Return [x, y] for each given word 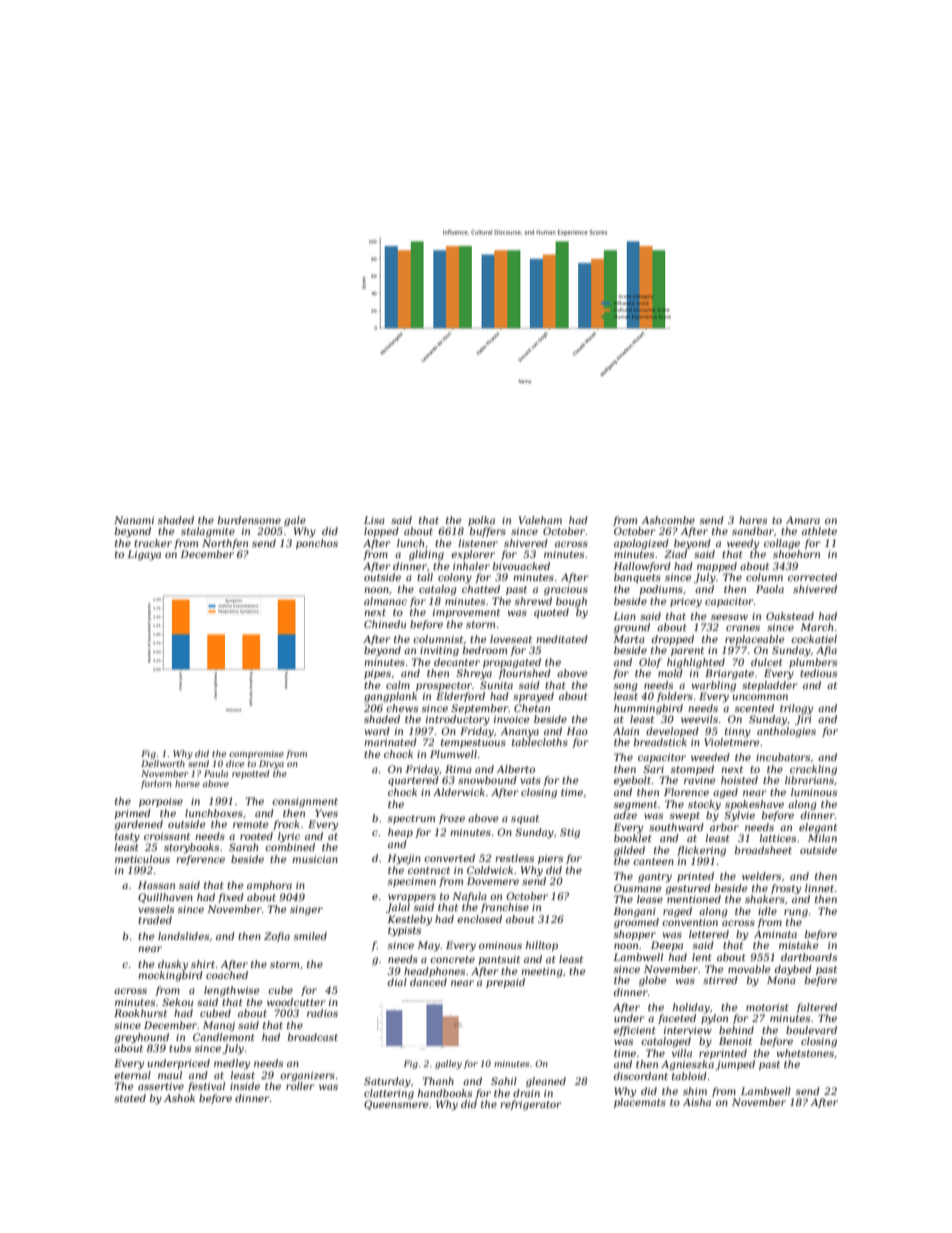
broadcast [313, 1037]
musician [315, 859]
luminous [814, 792]
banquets [637, 578]
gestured [688, 889]
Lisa [374, 520]
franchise [505, 908]
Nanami [134, 520]
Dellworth [163, 763]
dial [397, 982]
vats [530, 780]
